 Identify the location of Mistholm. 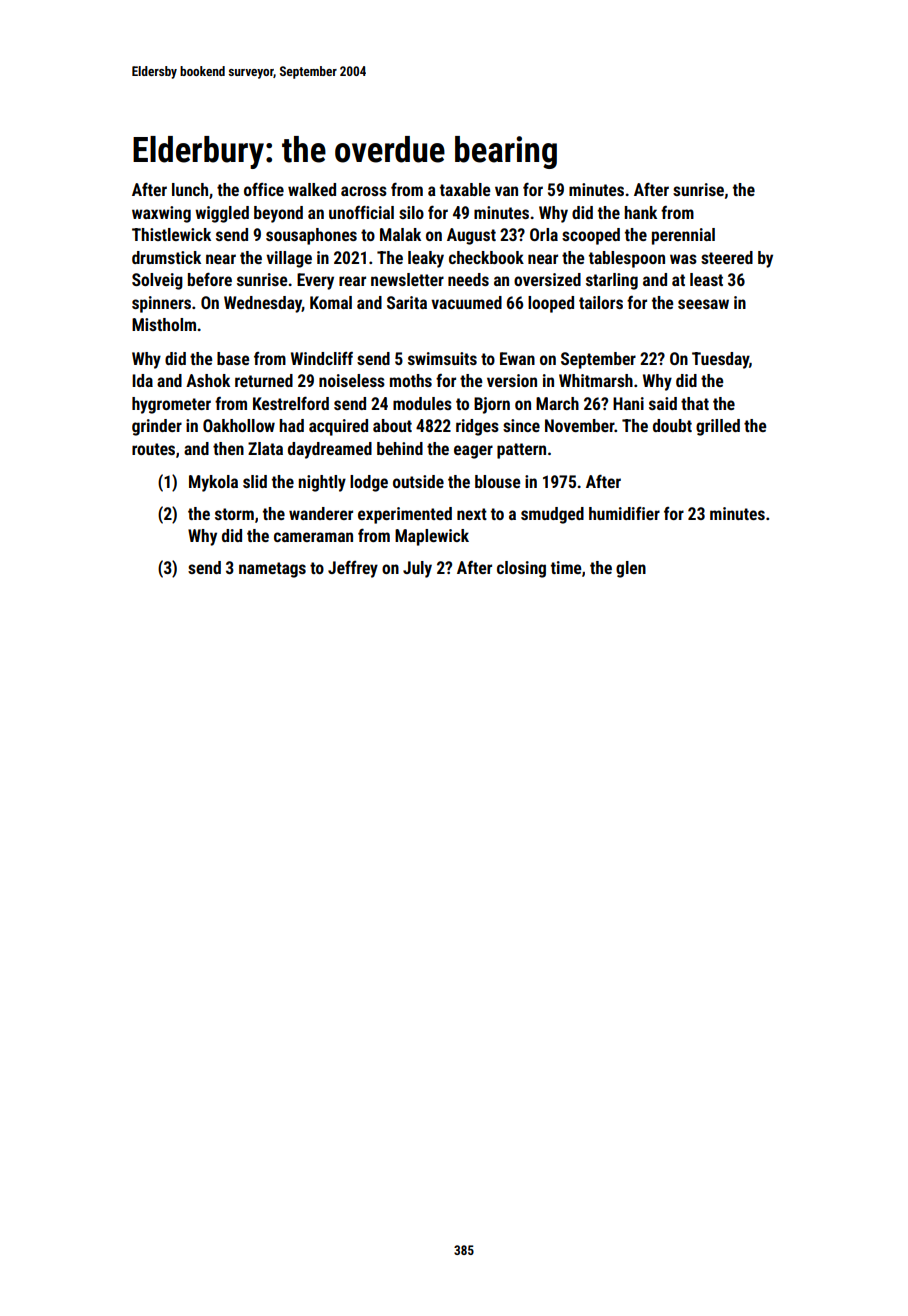
(164, 324).
